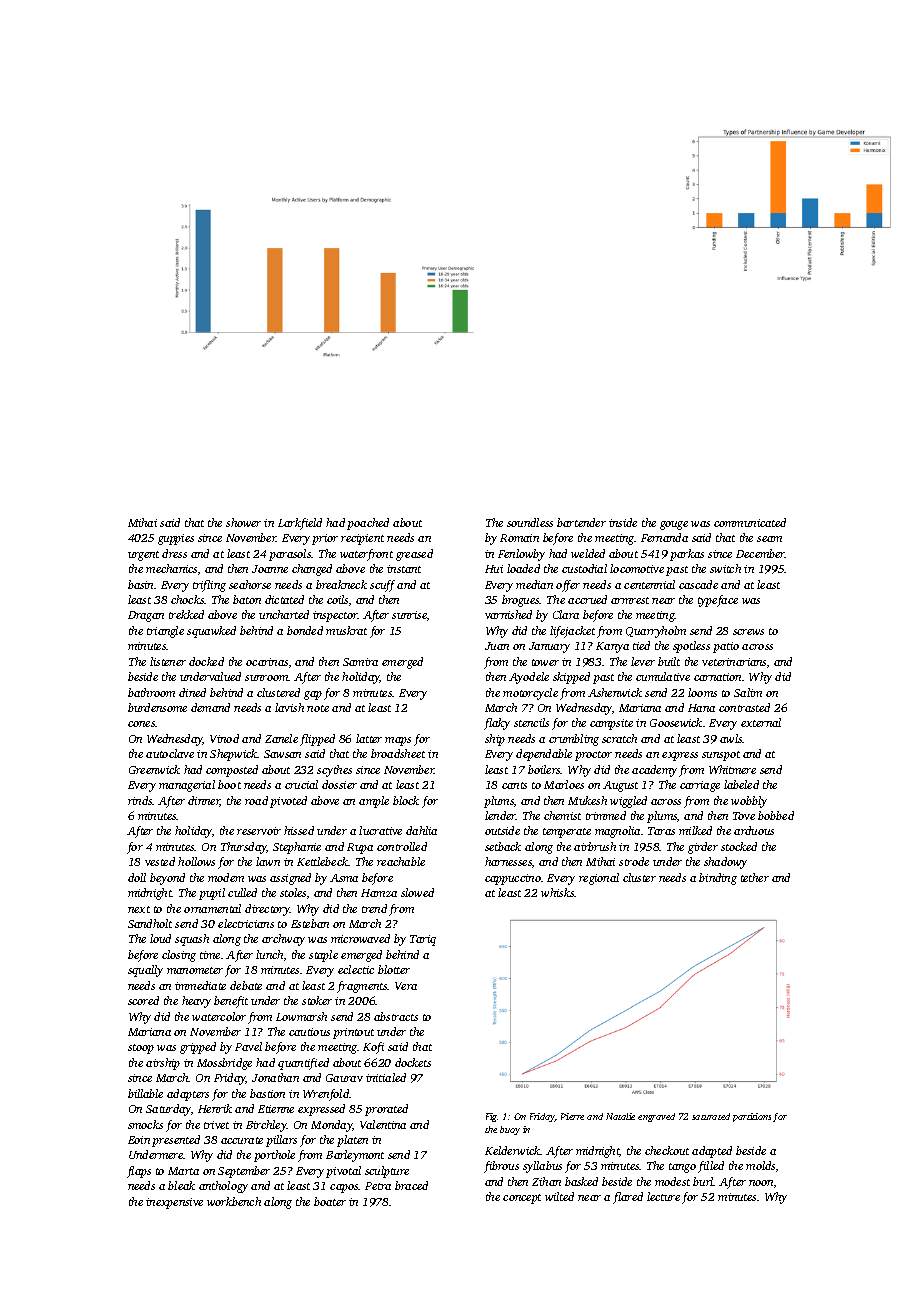  What do you see at coordinates (717, 677) in the screenshot?
I see `carnation` at bounding box center [717, 677].
